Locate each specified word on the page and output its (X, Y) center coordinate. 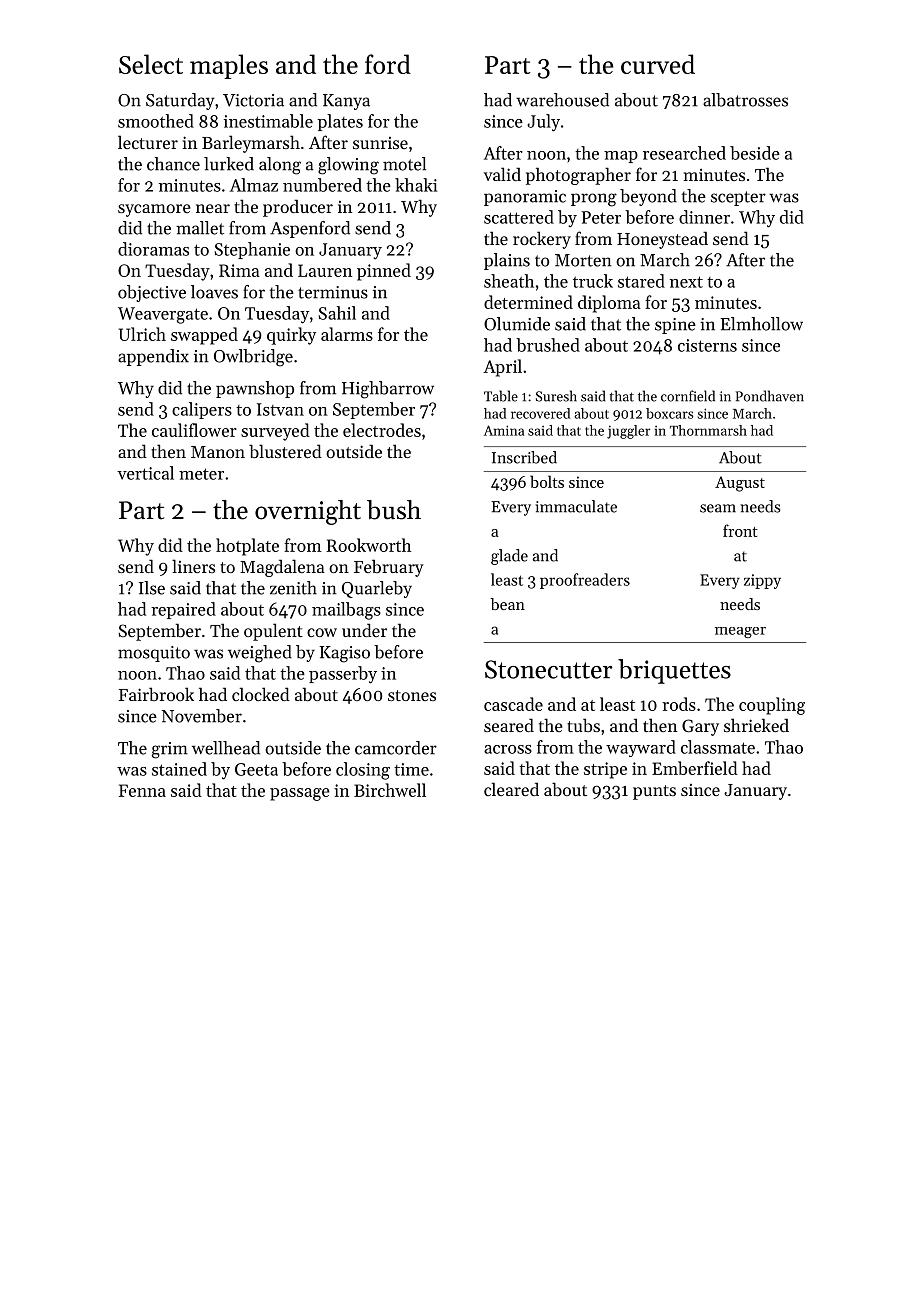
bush (394, 510)
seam (718, 508)
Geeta (256, 769)
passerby (343, 675)
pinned (384, 272)
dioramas (153, 249)
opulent (273, 632)
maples (229, 66)
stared (641, 281)
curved (658, 64)
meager (740, 632)
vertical (145, 473)
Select (151, 64)
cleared (511, 789)
